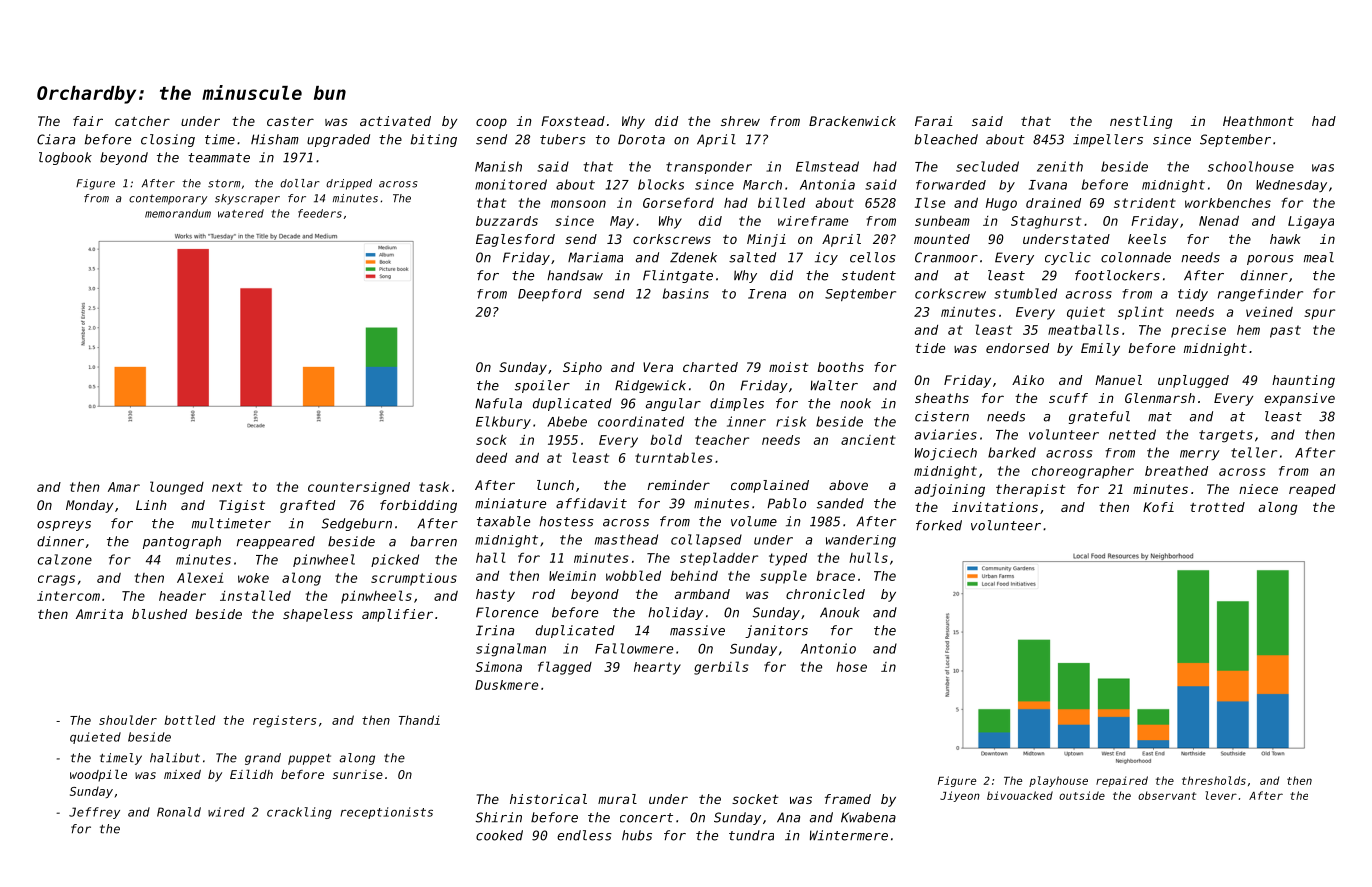 The height and width of the image is (887, 1372). Describe the element at coordinates (1319, 257) in the image. I see `meal` at that location.
